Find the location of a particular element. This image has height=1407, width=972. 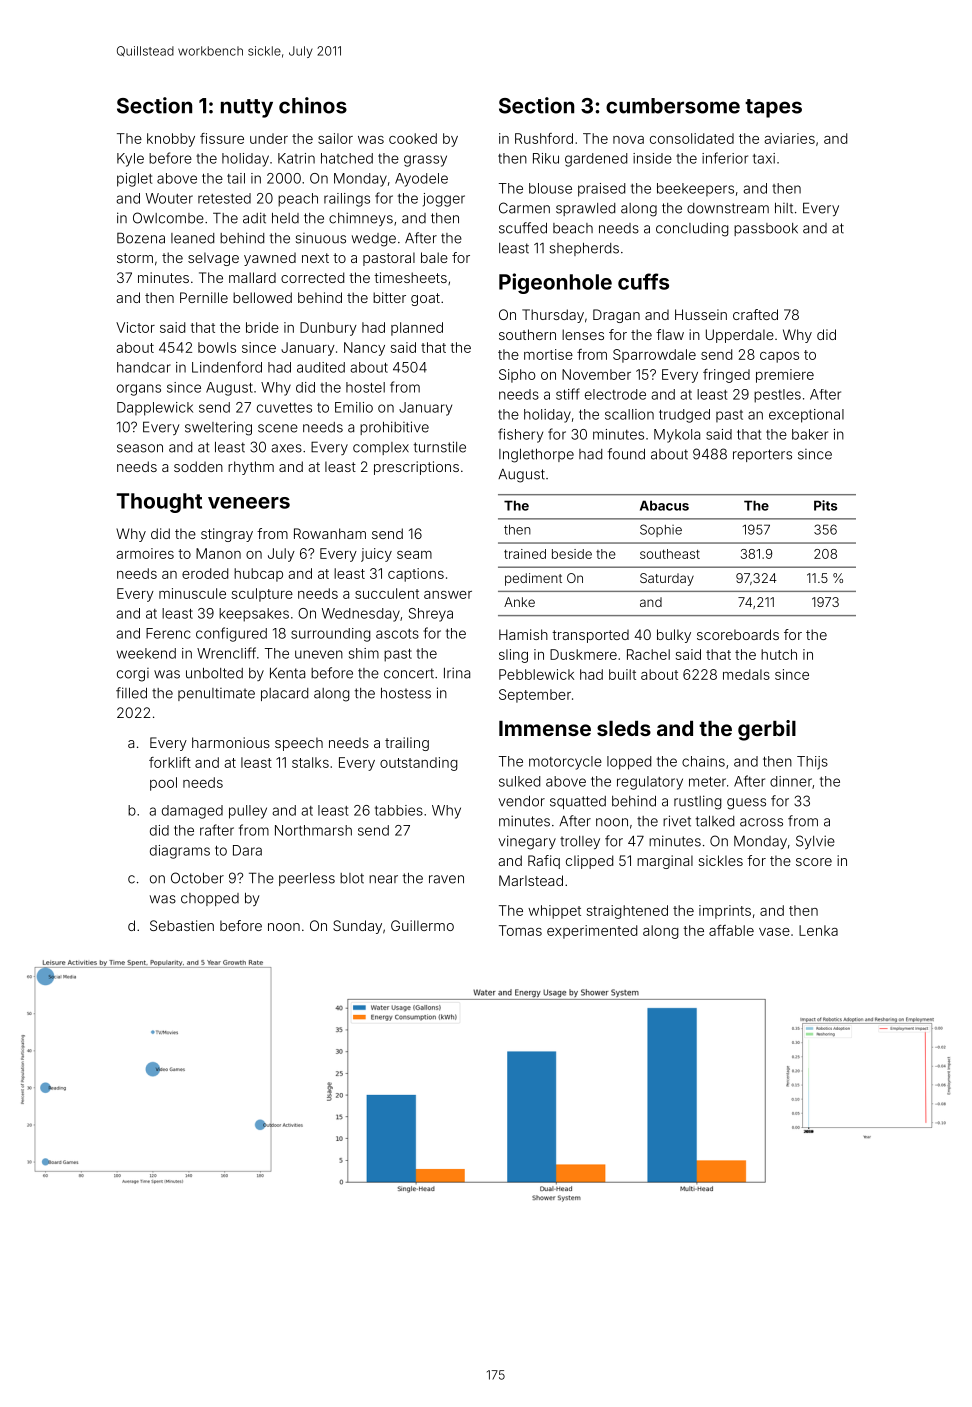

fissure is located at coordinates (222, 138).
